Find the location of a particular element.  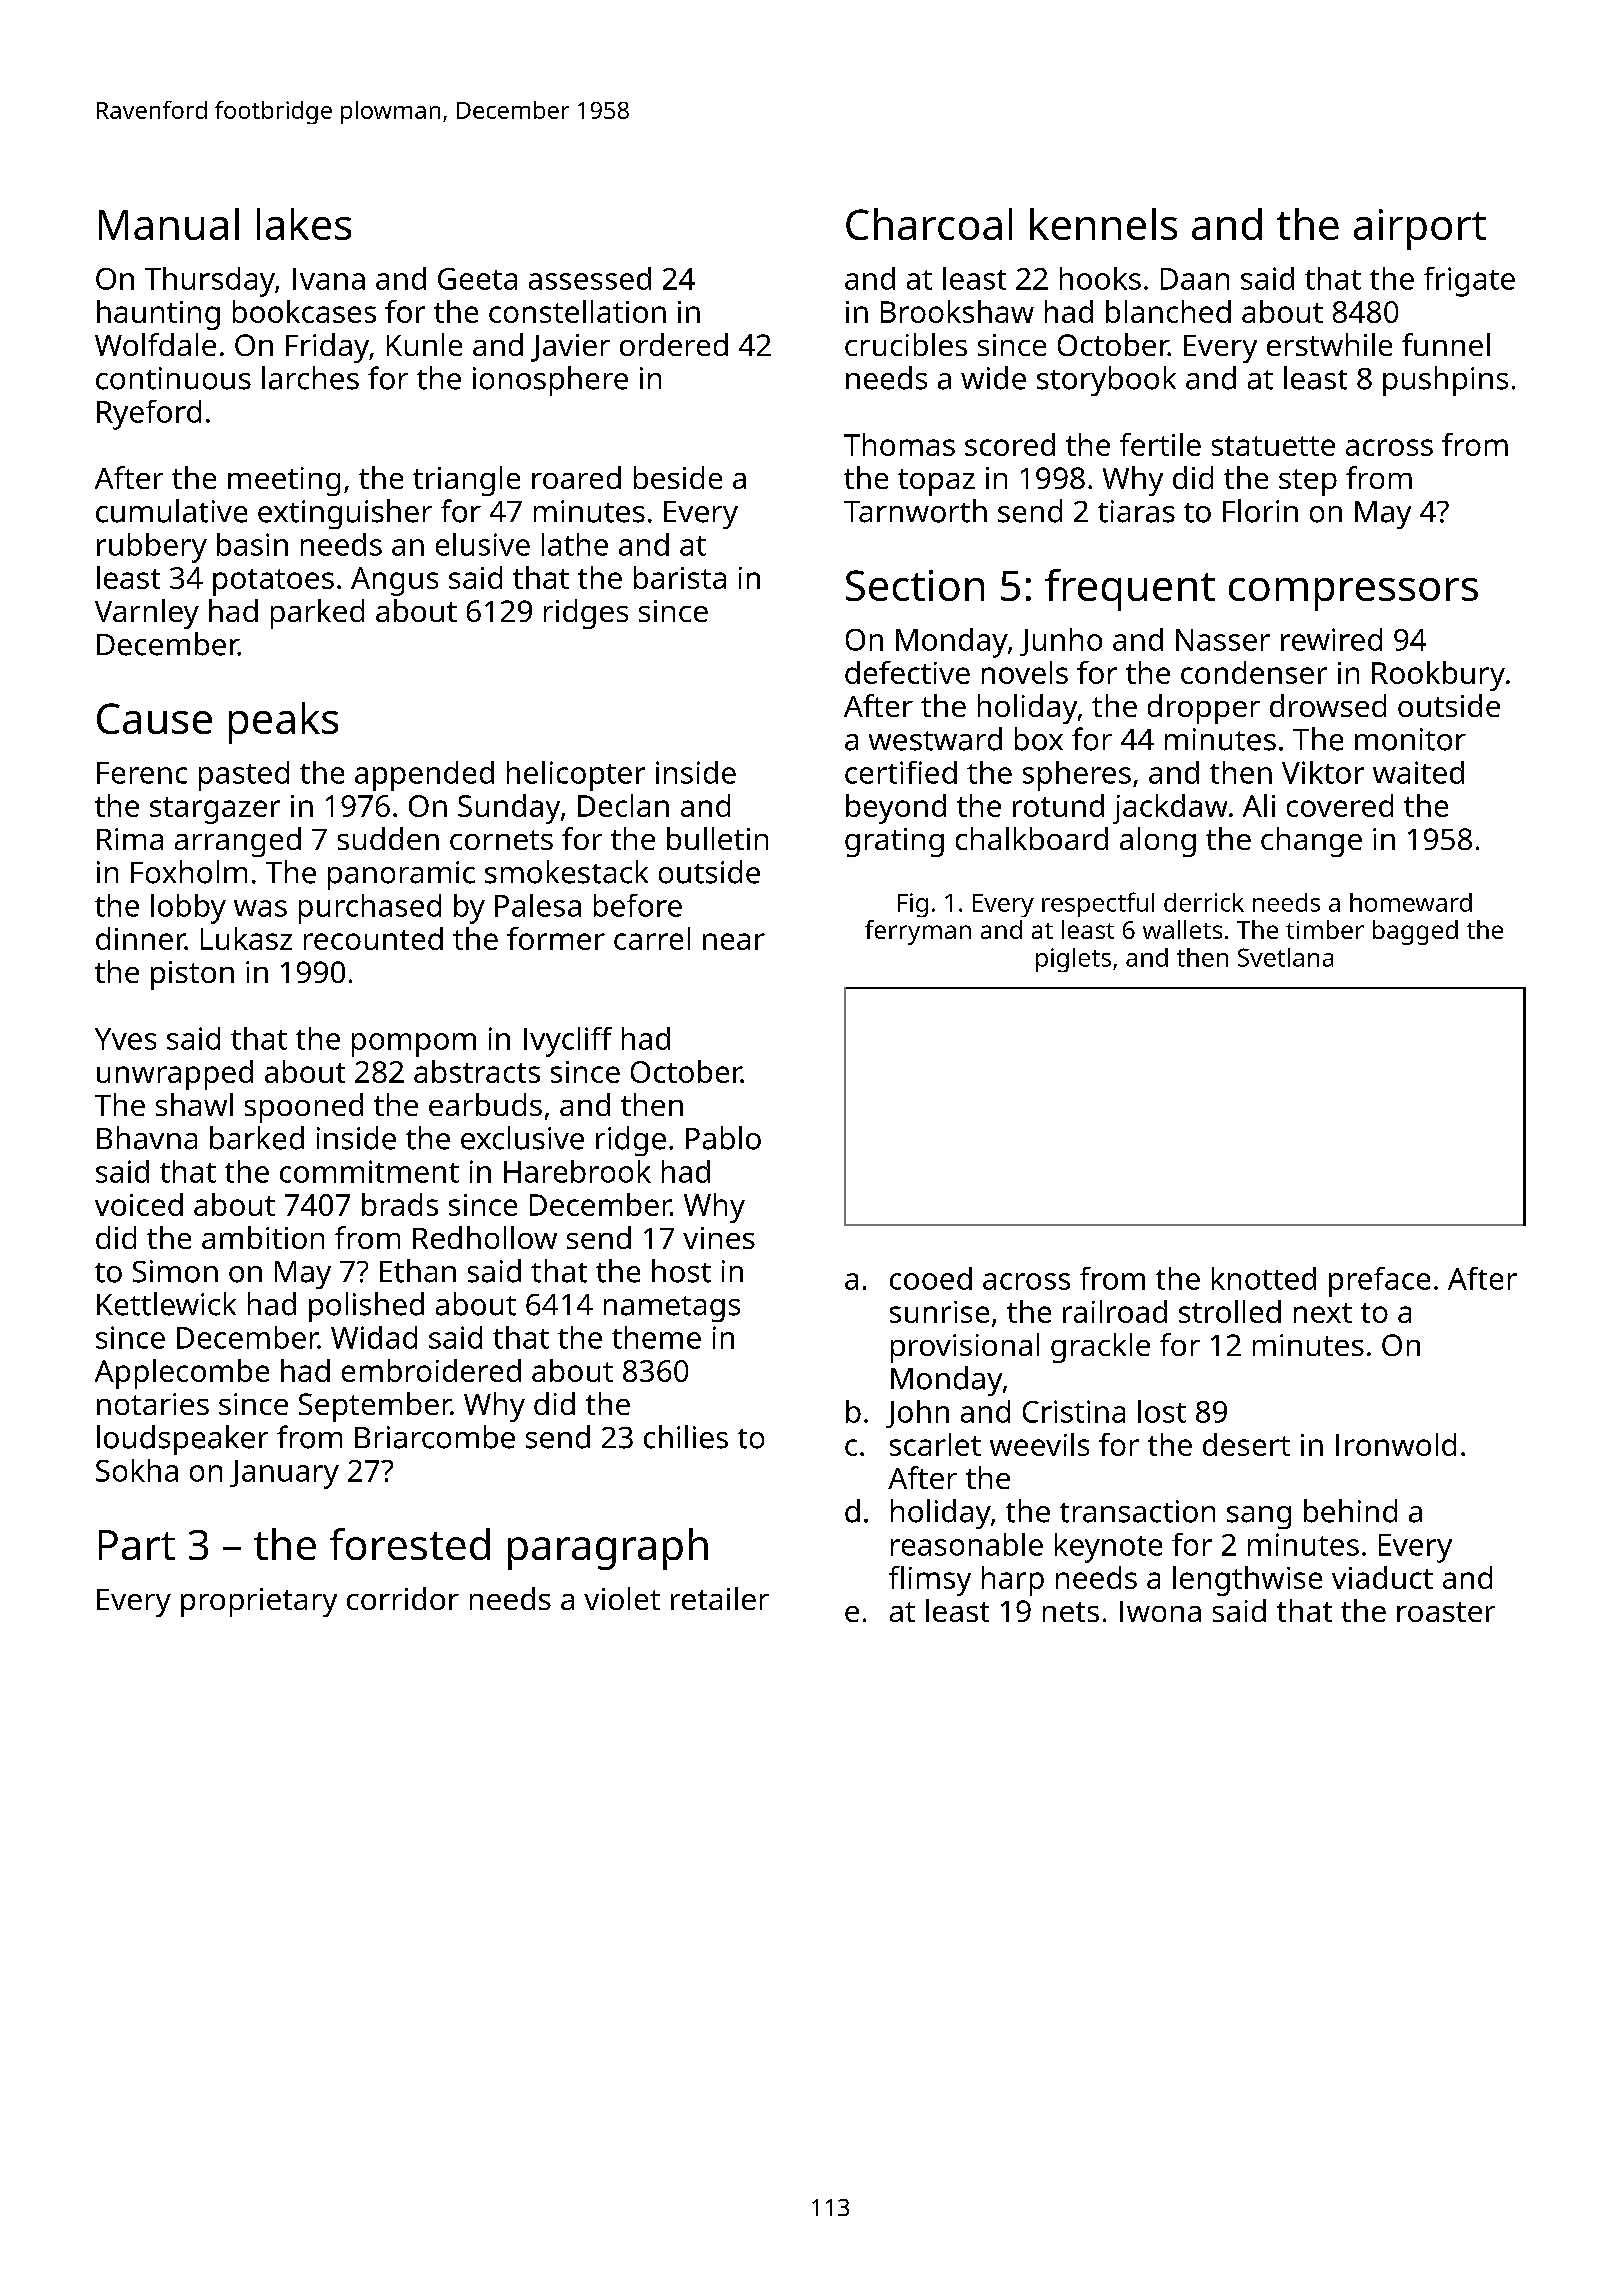

ionosphere is located at coordinates (550, 381).
